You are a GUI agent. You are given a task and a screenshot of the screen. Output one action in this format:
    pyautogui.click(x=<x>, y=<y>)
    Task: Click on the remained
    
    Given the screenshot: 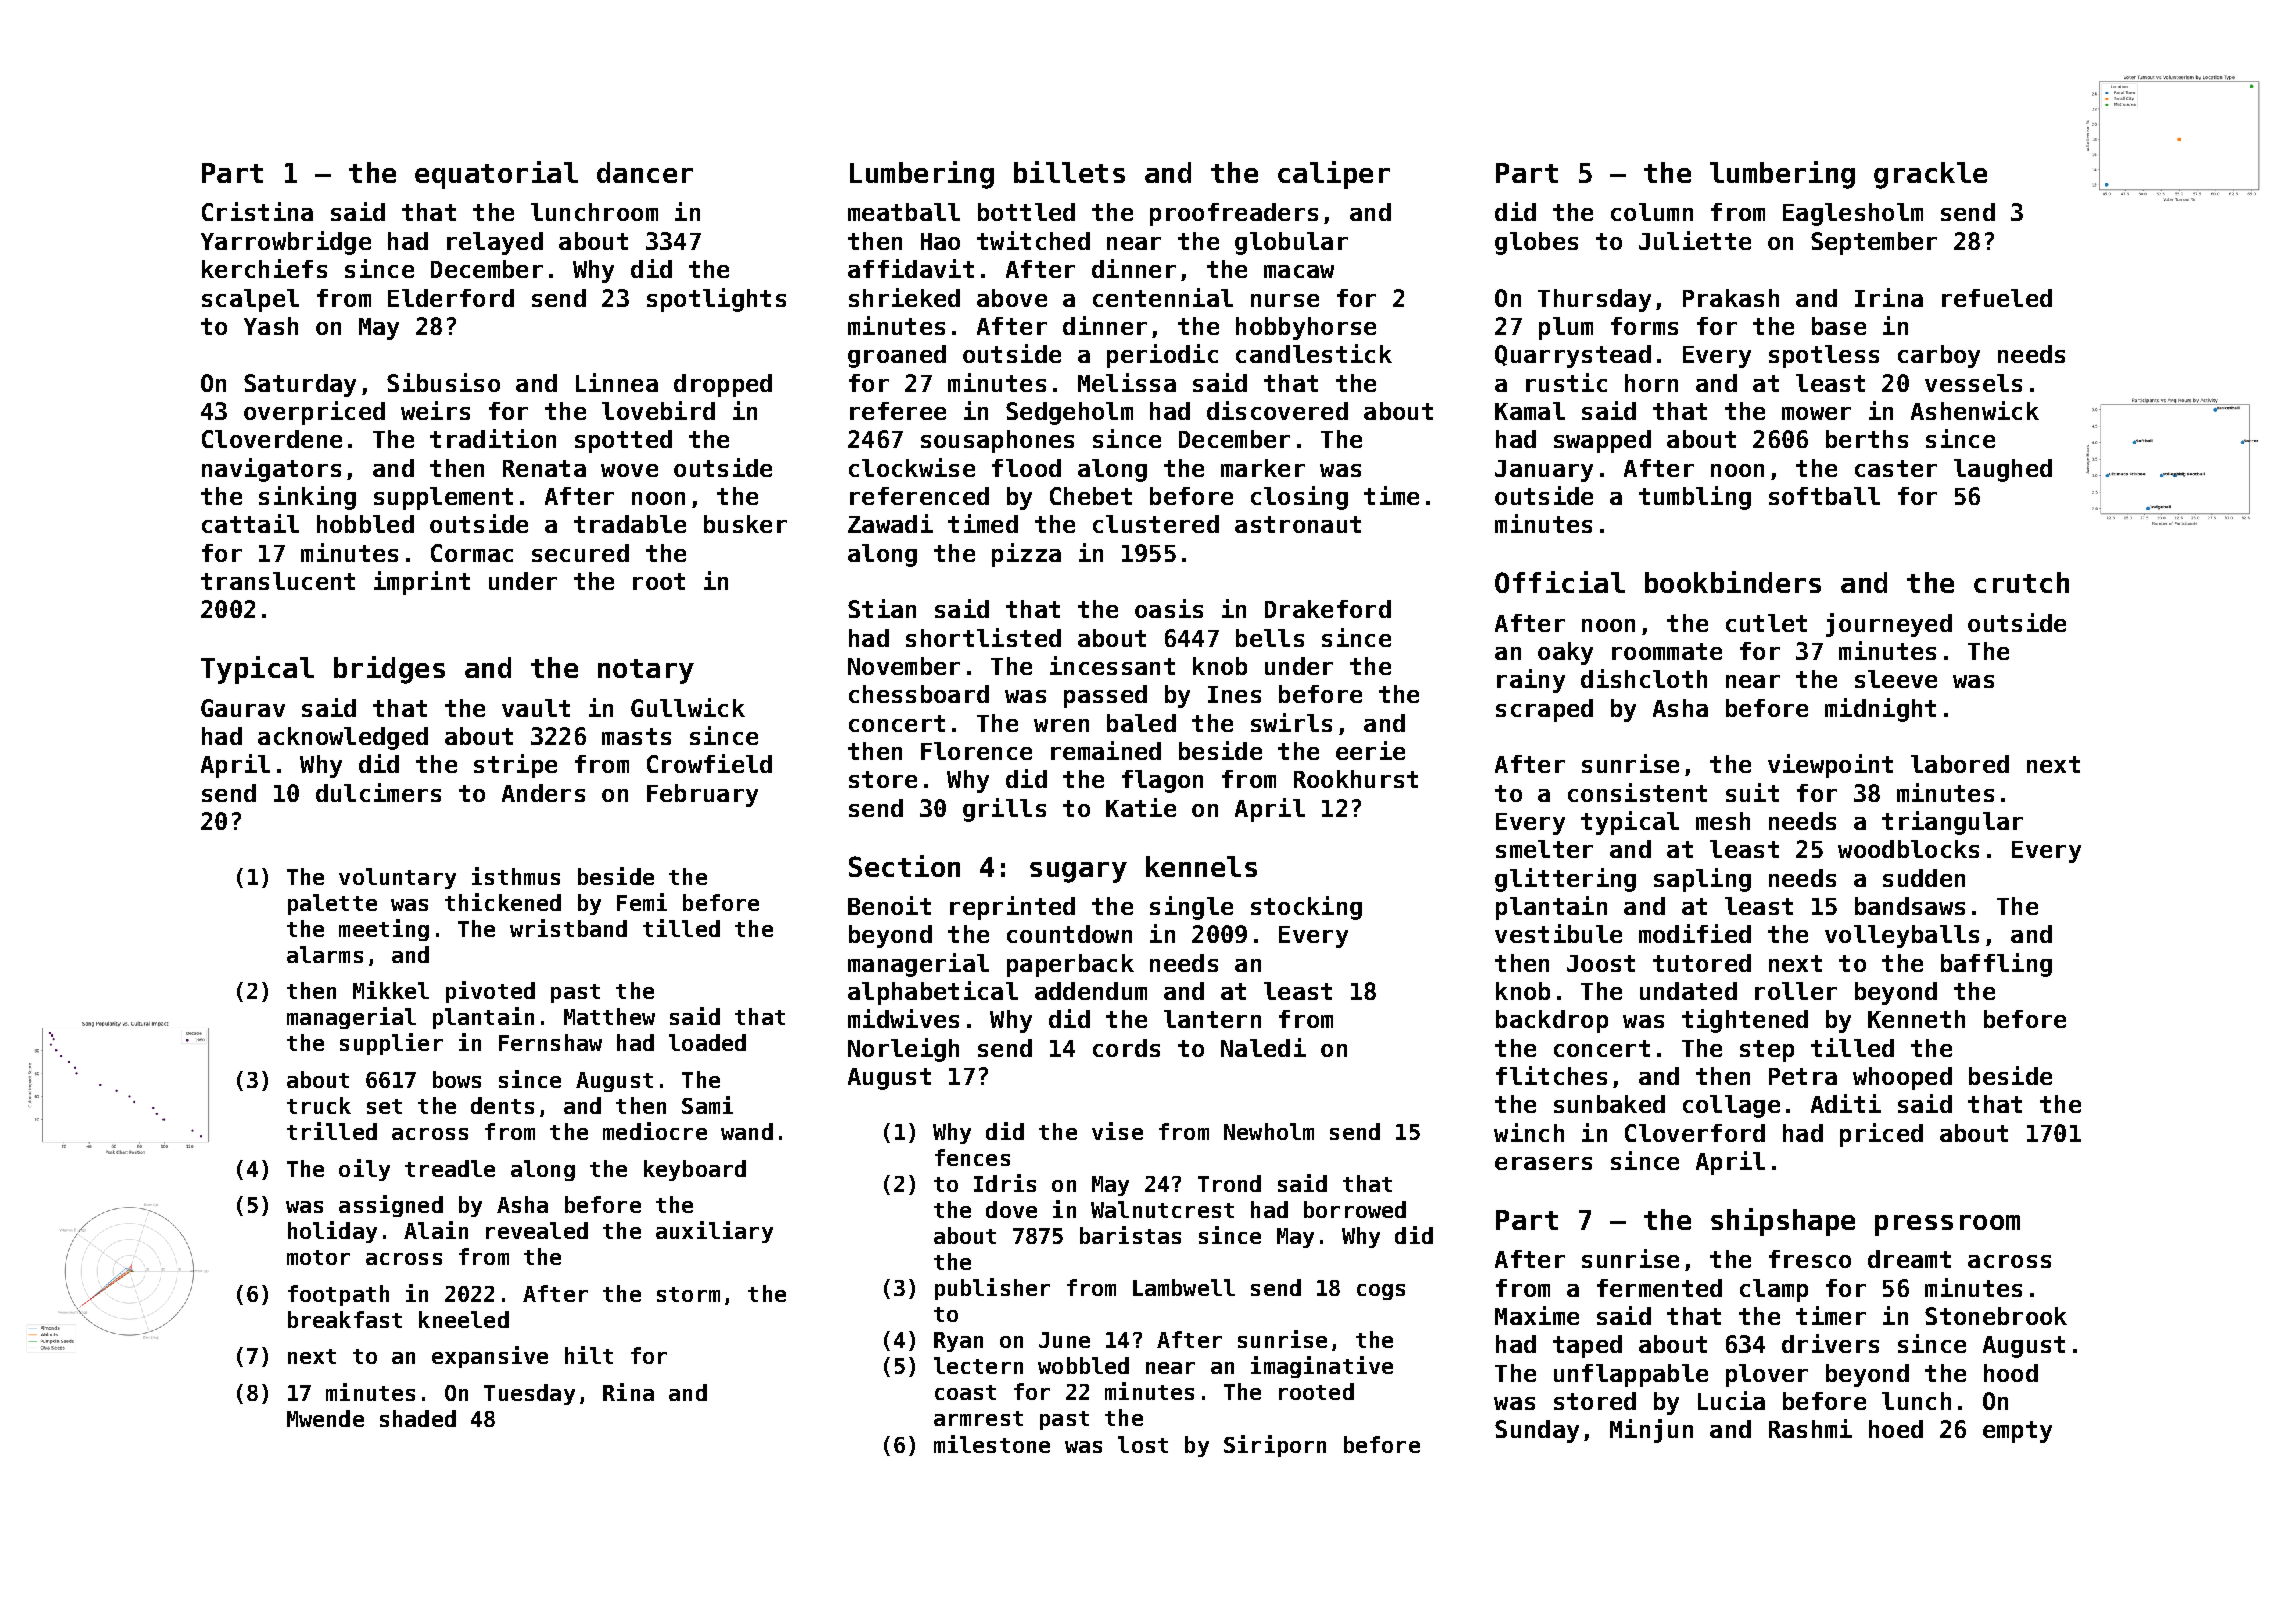 What is the action you would take?
    pyautogui.click(x=1106, y=750)
